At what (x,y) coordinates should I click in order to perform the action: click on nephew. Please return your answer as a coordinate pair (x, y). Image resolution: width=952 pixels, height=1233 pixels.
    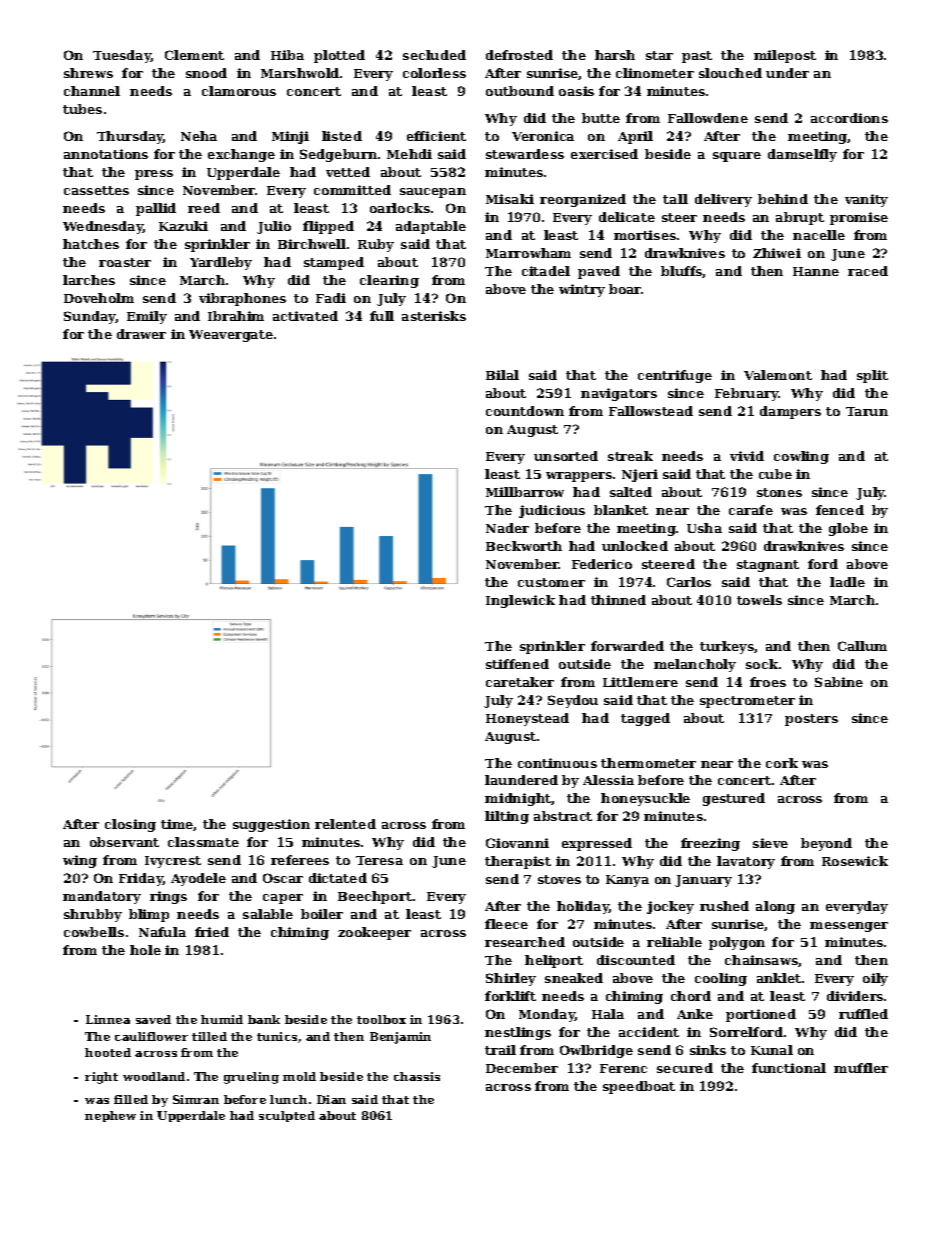
    Looking at the image, I should click on (110, 1116).
